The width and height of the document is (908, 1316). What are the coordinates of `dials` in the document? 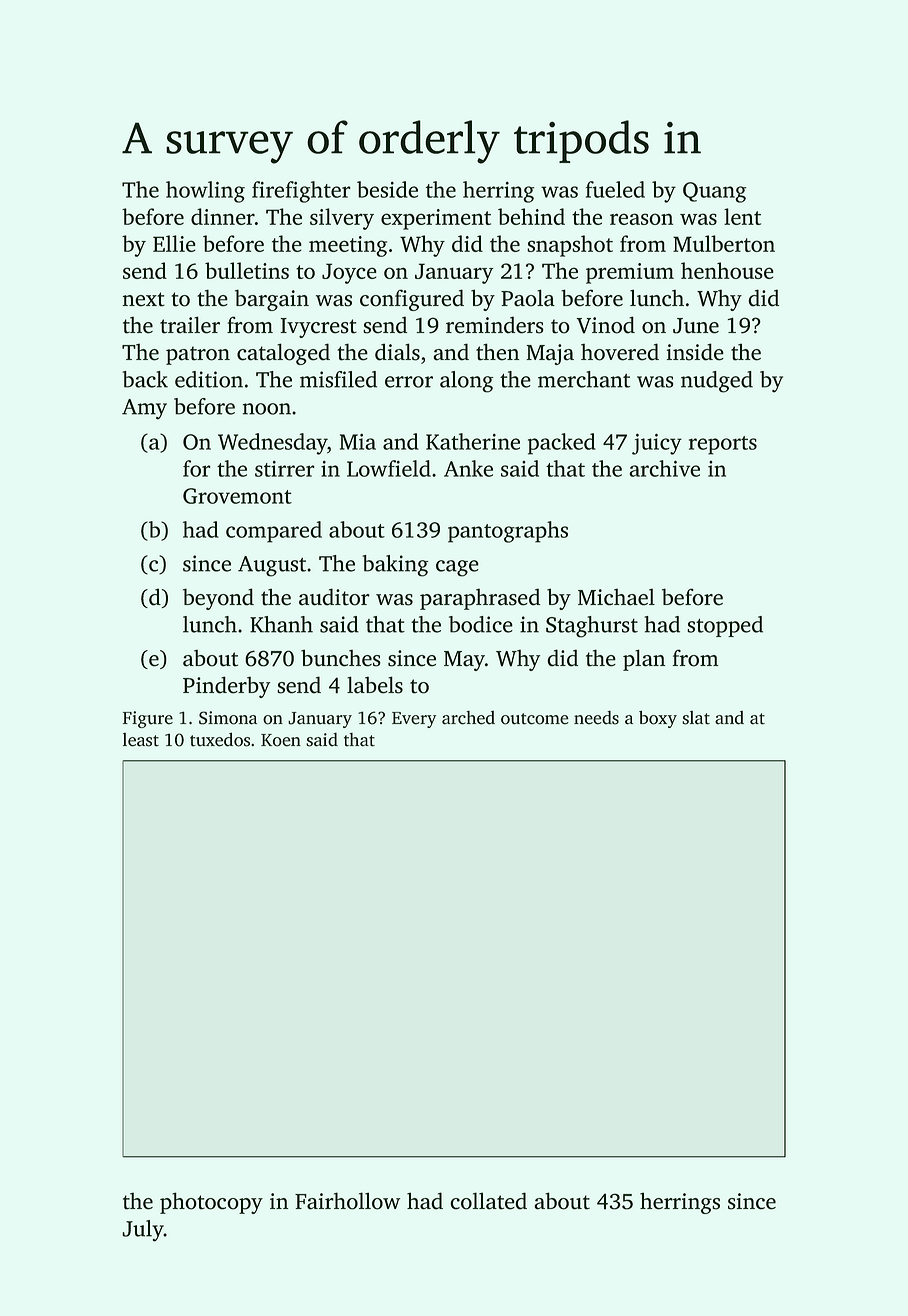 It's located at (397, 352).
